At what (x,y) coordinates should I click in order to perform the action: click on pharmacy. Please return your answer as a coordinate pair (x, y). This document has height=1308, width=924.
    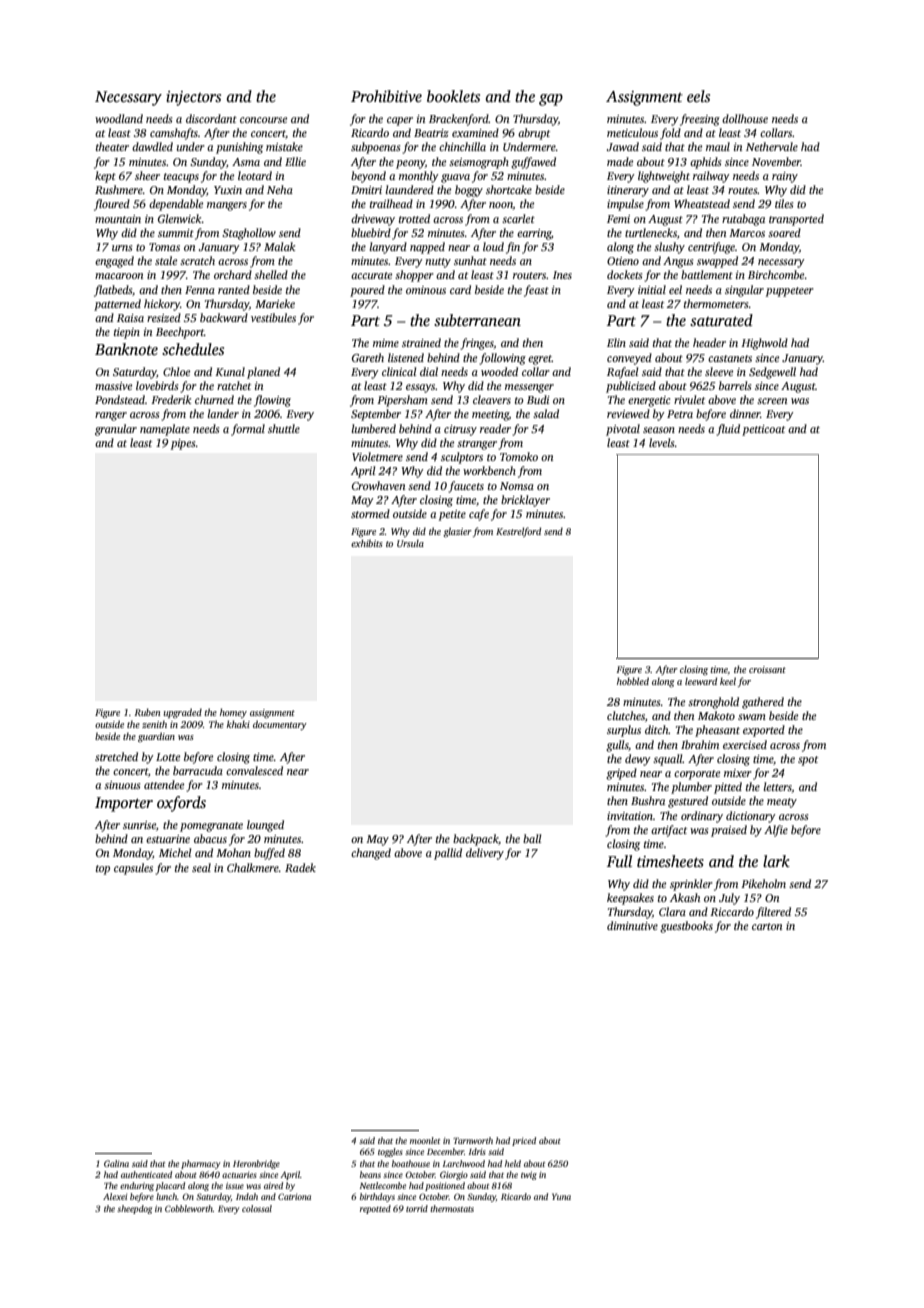
    Looking at the image, I should click on (200, 1164).
